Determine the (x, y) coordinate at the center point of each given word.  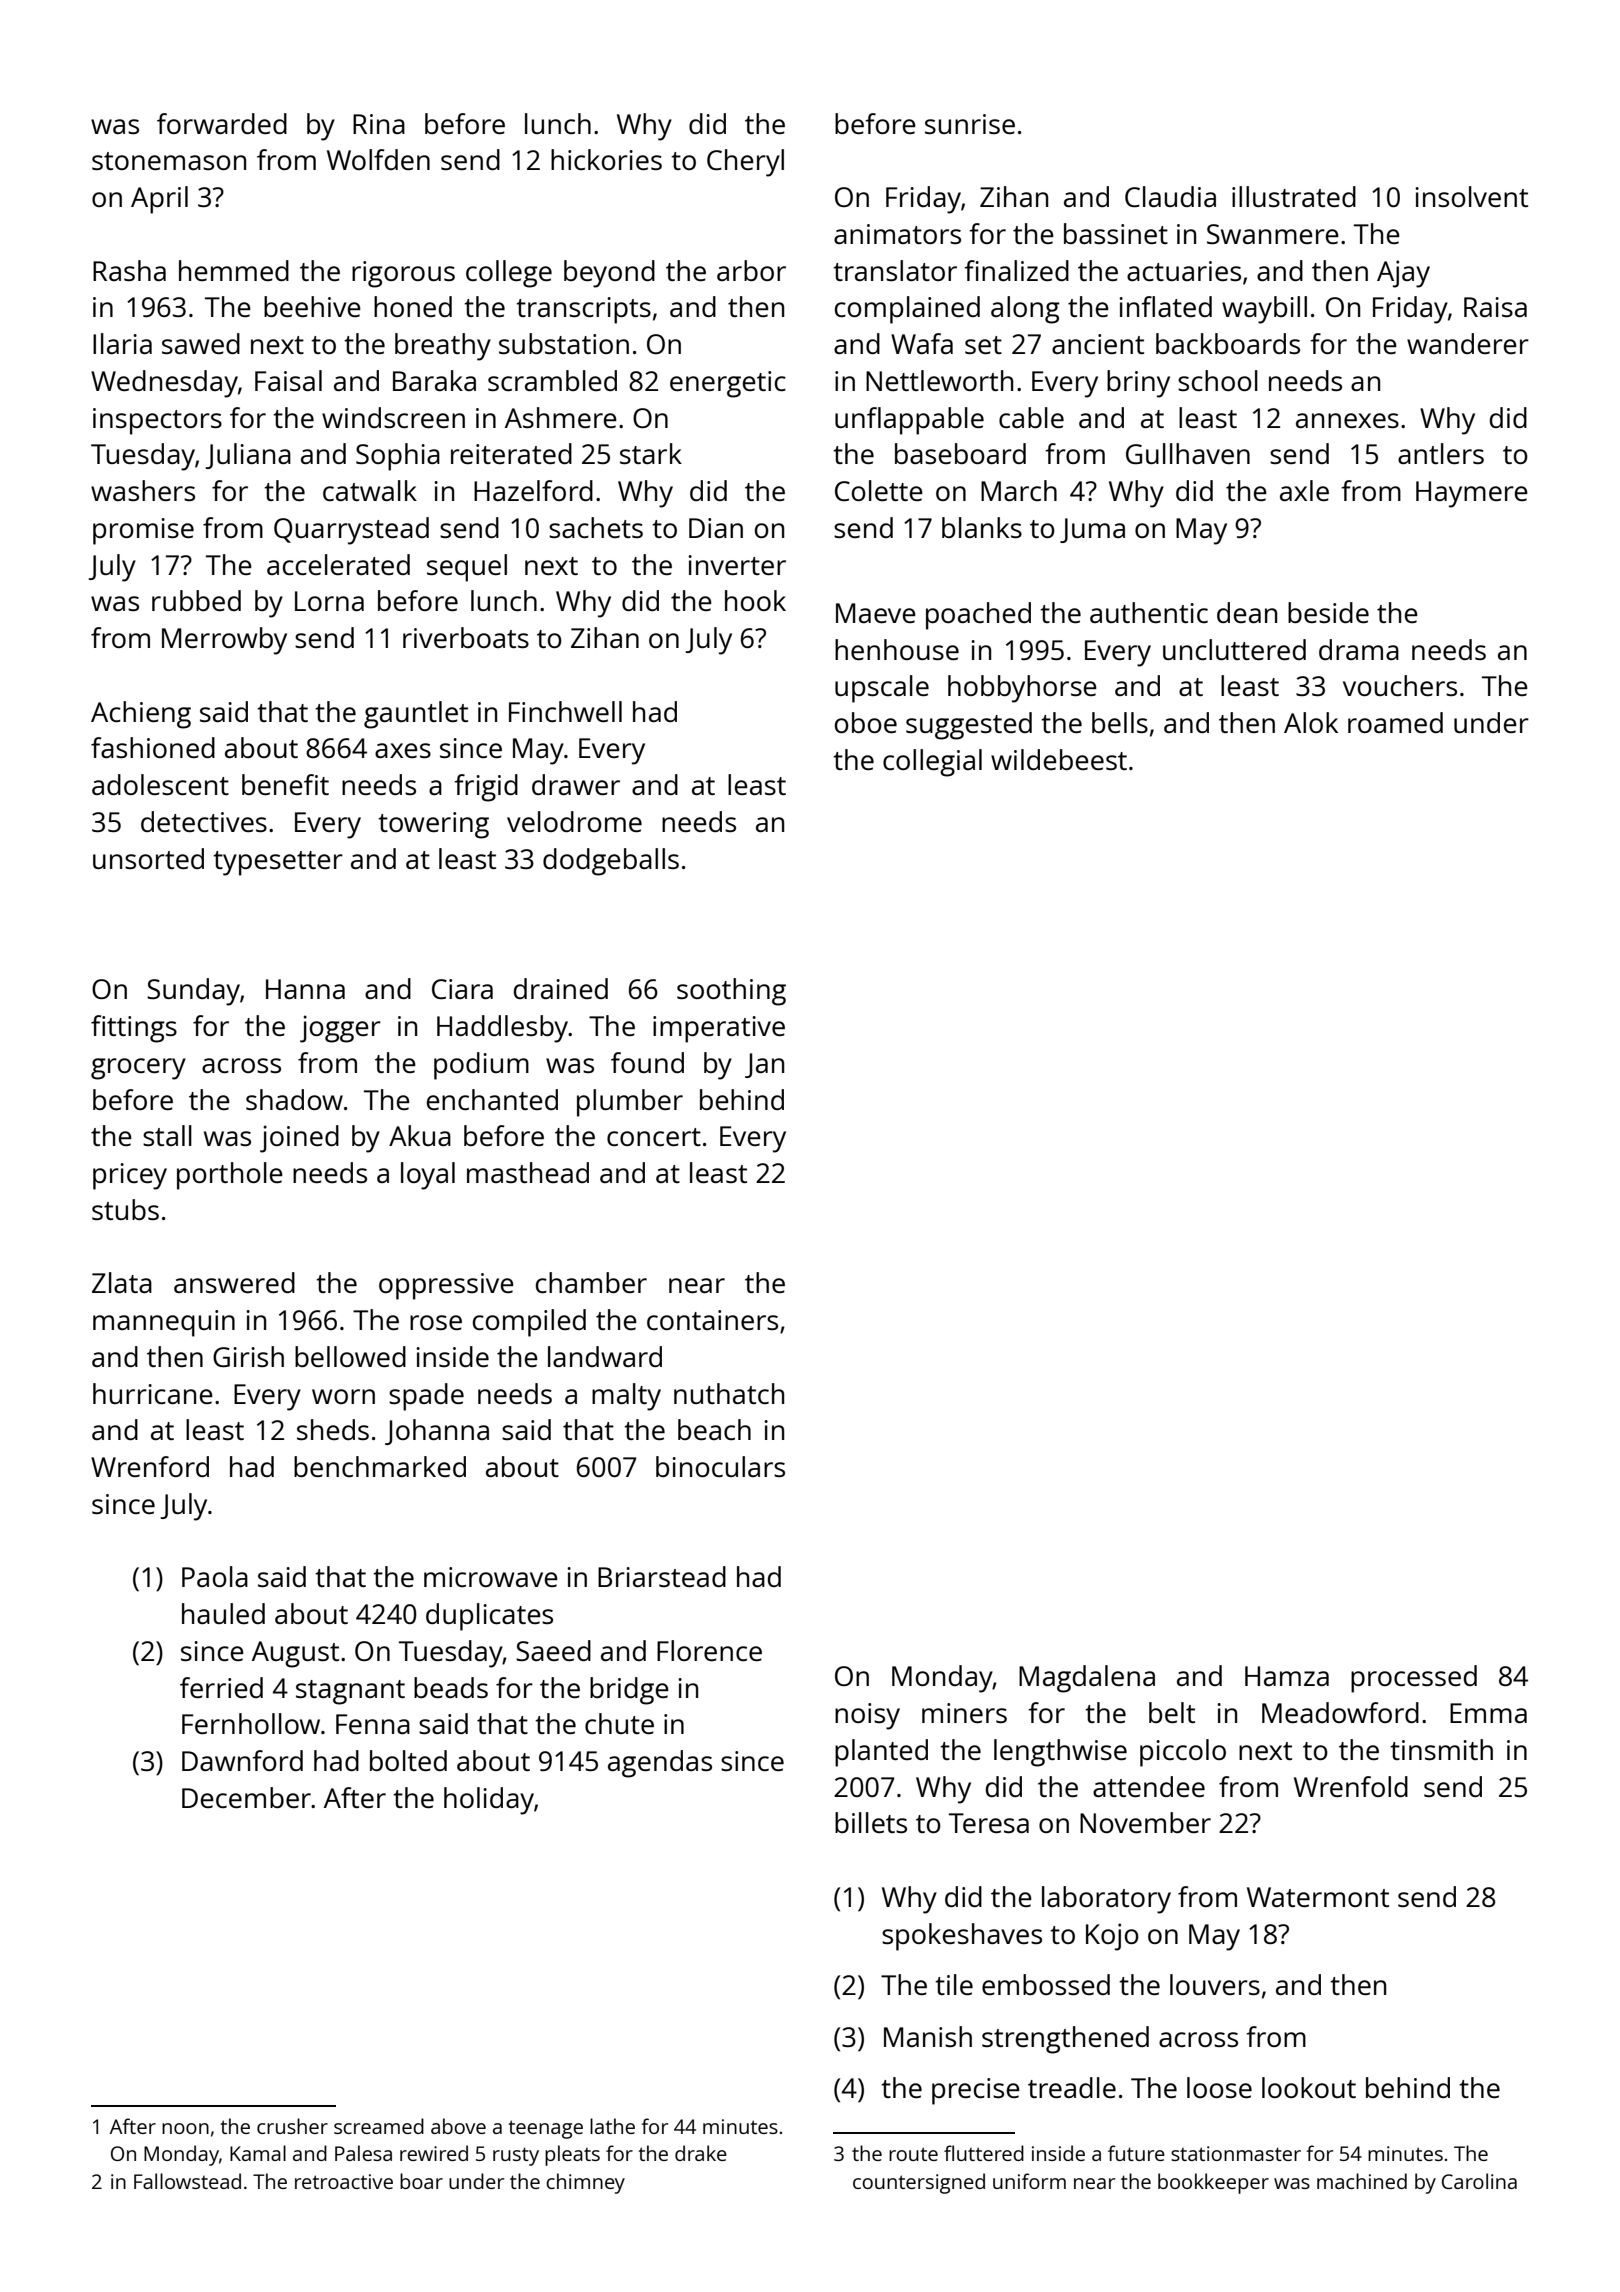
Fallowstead (187, 2181)
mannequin (164, 1323)
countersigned (919, 2183)
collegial (932, 763)
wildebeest (1059, 759)
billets (871, 1822)
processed (1414, 1679)
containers (712, 1320)
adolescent (160, 784)
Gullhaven (1188, 453)
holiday (489, 1801)
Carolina (1479, 2181)
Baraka (434, 380)
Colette (879, 490)
